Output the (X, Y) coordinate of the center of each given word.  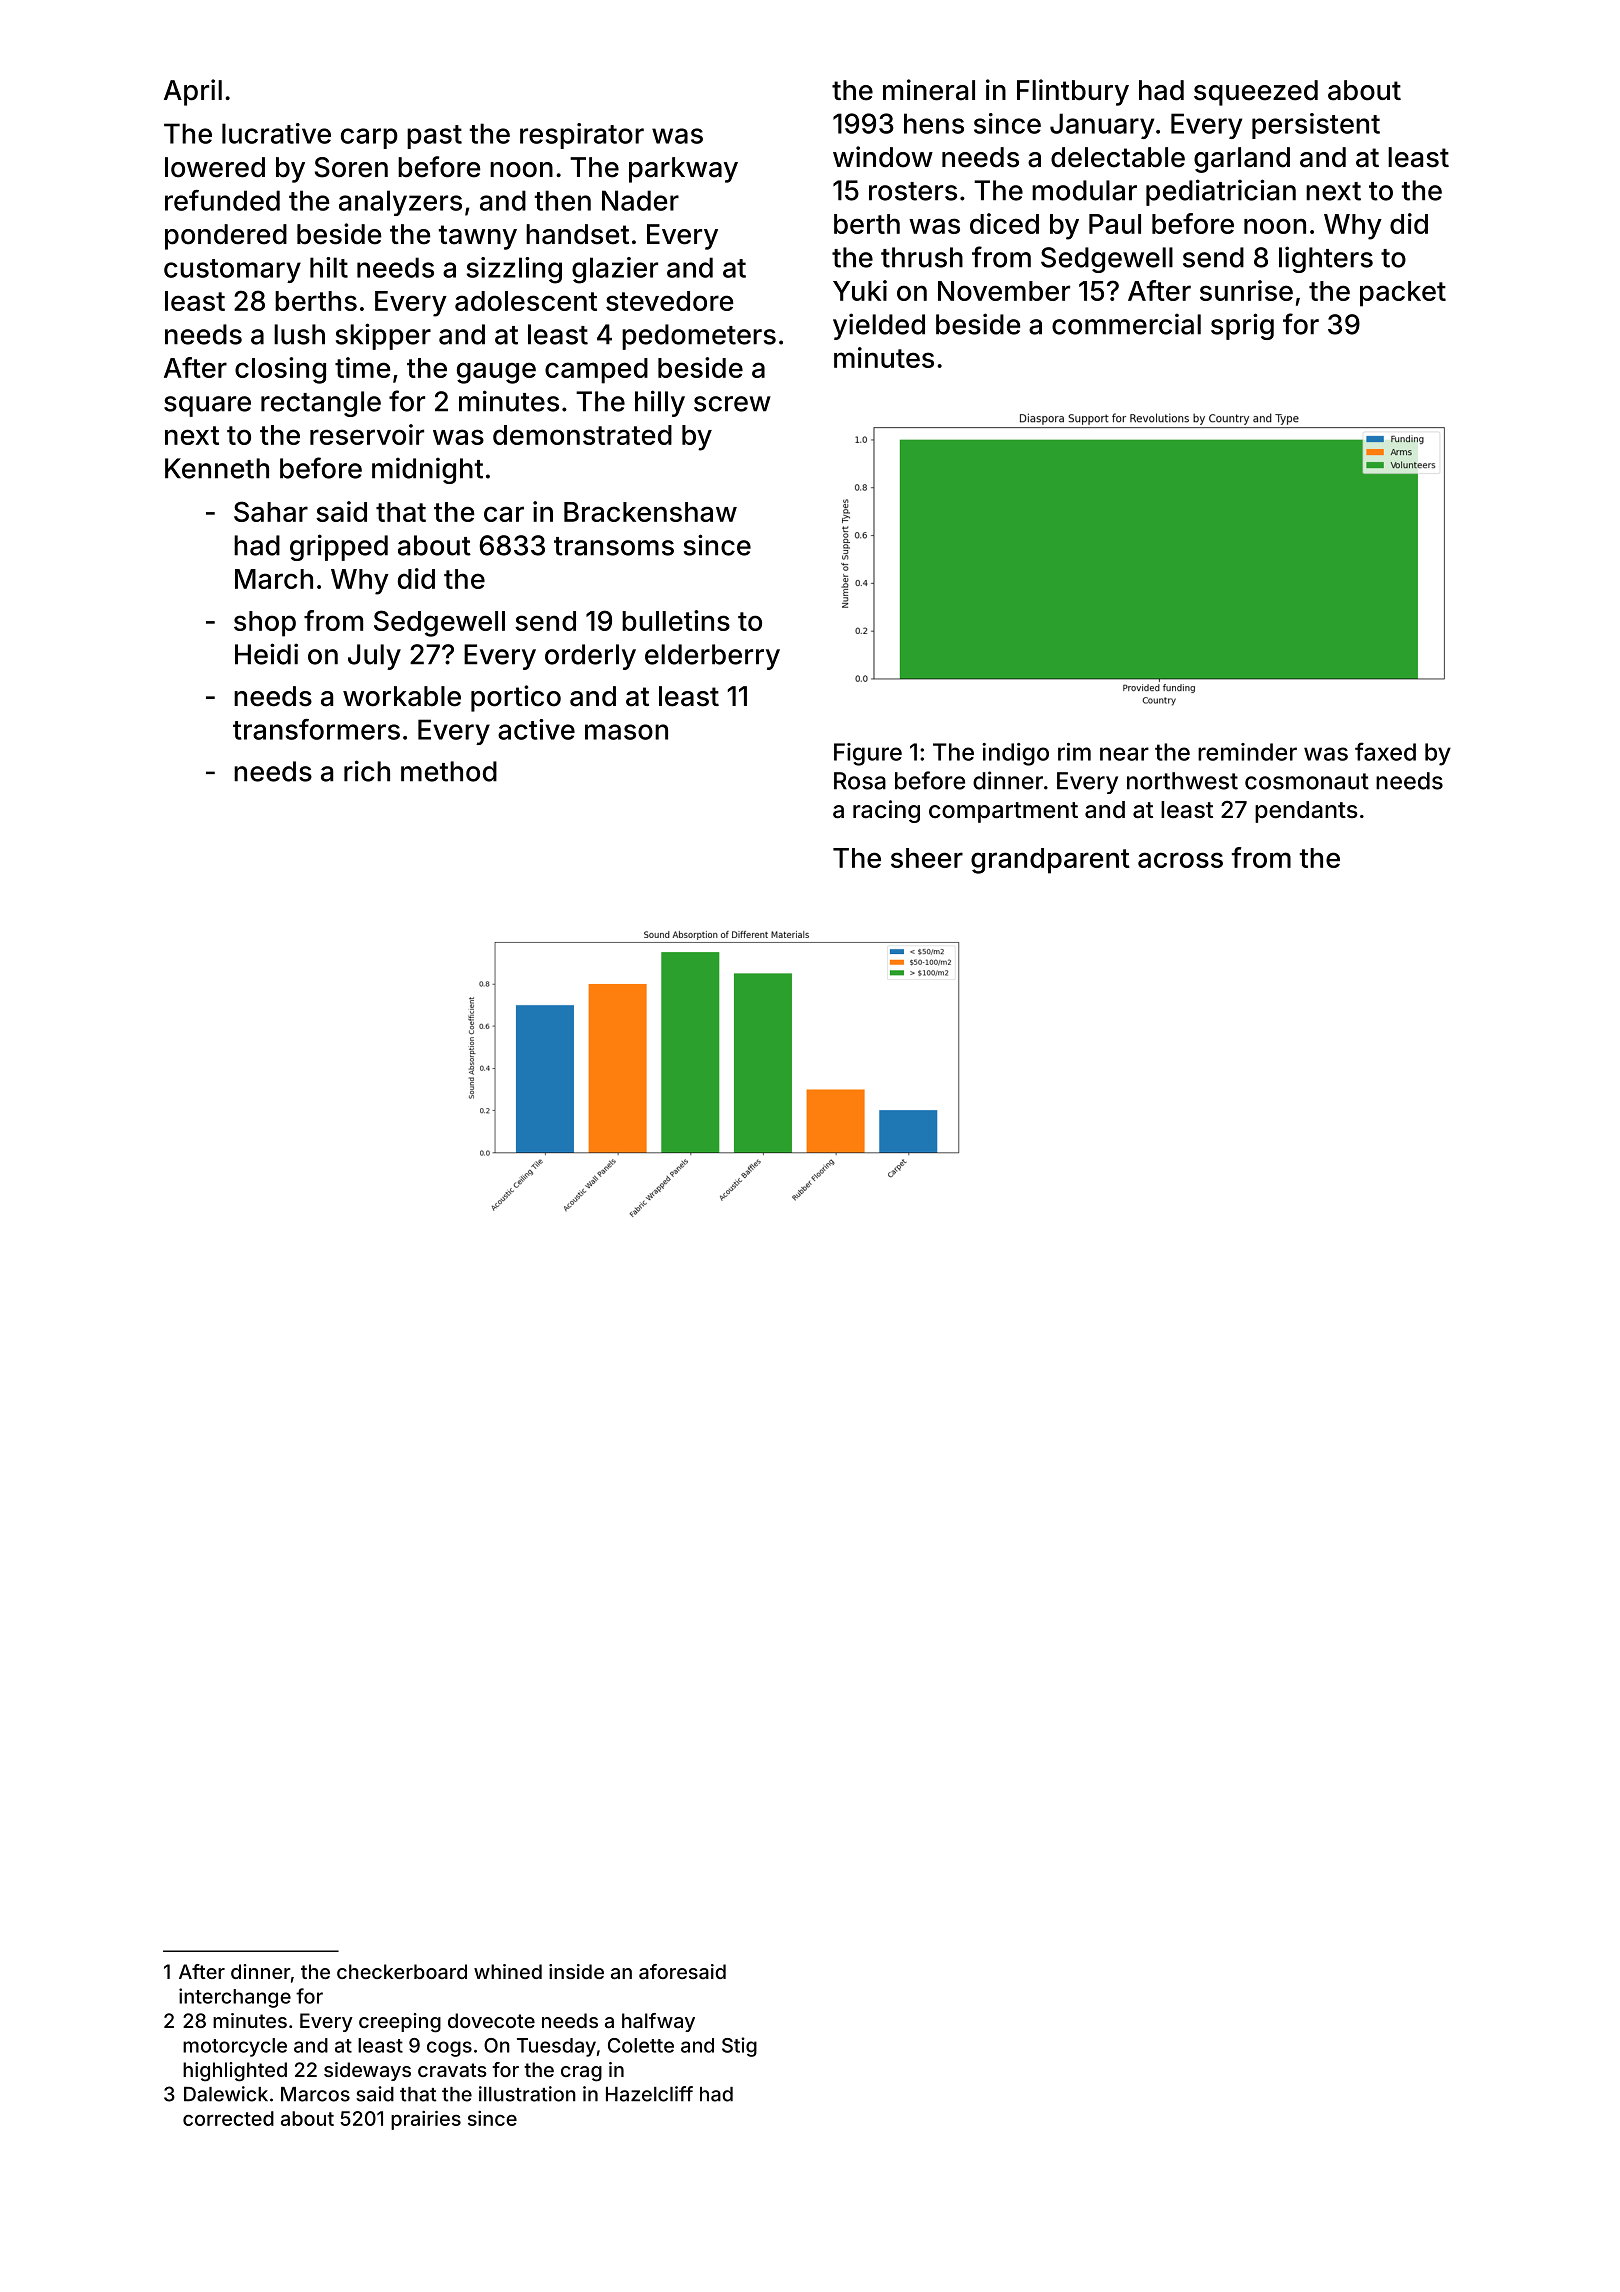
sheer (927, 858)
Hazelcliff (649, 2094)
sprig (1242, 326)
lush (299, 334)
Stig (739, 2047)
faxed (1385, 751)
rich (367, 771)
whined (508, 1971)
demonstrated (582, 435)
